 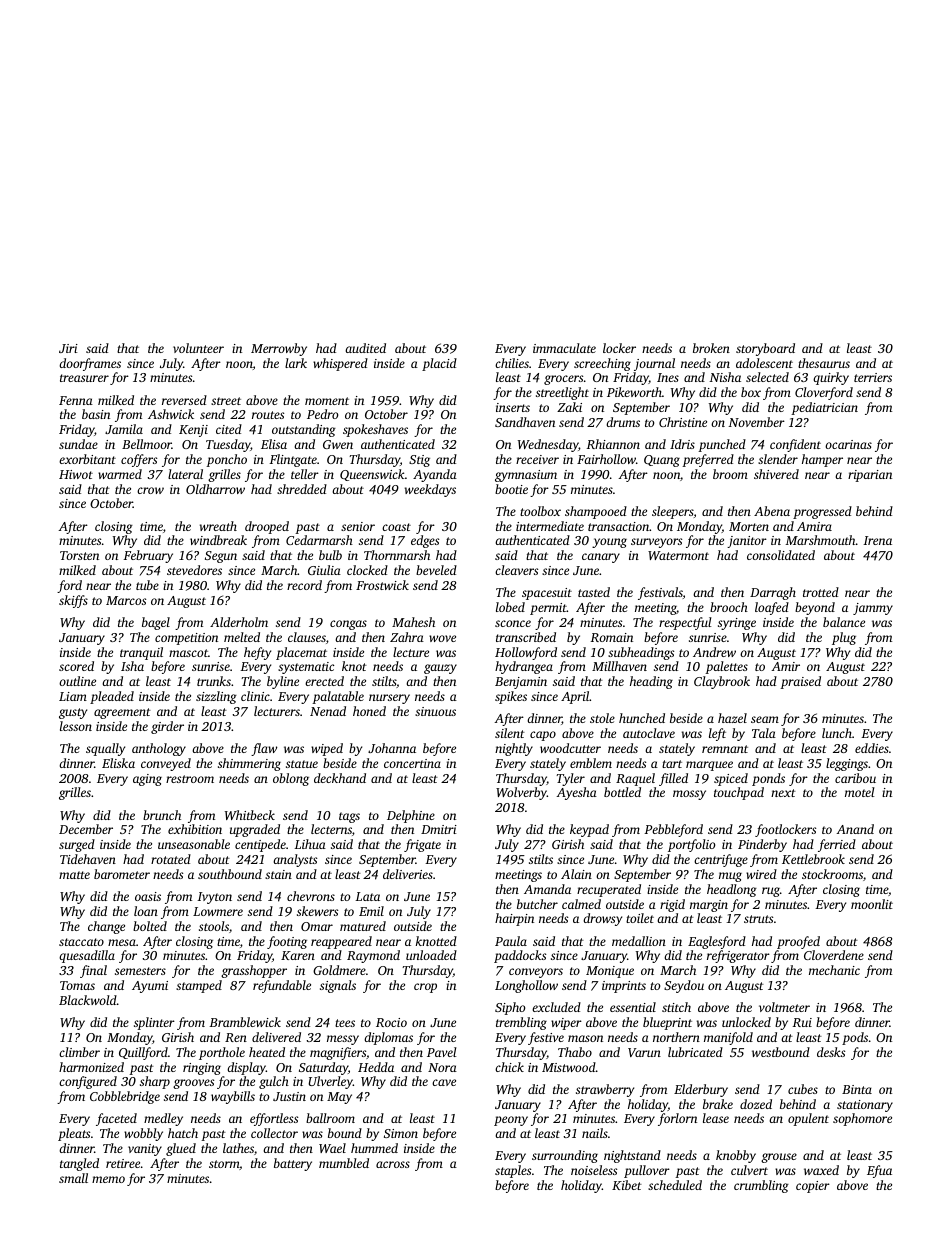 What do you see at coordinates (393, 1164) in the page?
I see `across` at bounding box center [393, 1164].
